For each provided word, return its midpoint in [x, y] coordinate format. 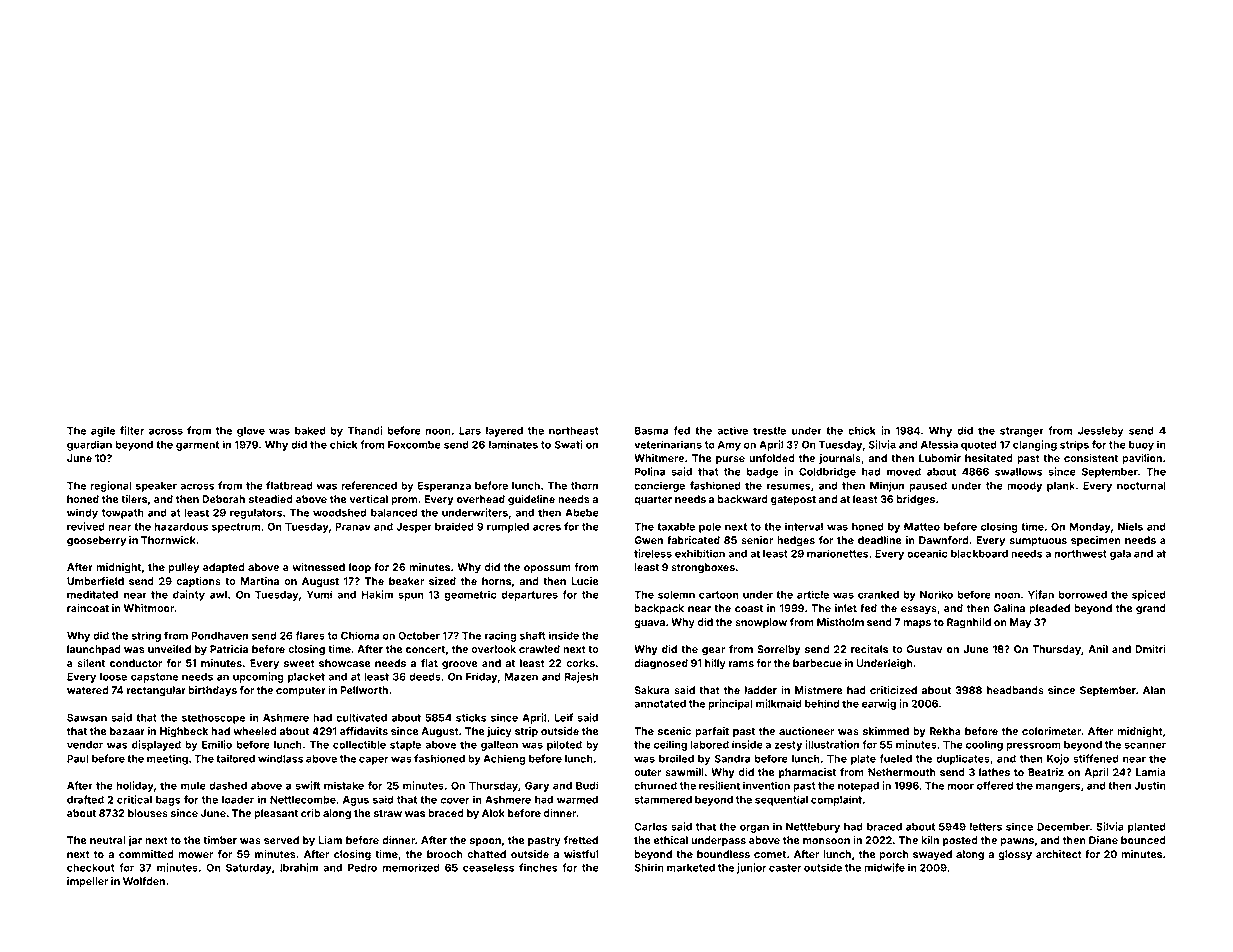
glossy [1015, 855]
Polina [650, 471]
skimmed [886, 731]
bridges [916, 500]
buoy [1141, 446]
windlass [280, 758]
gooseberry [96, 541]
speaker [156, 487]
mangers [1058, 787]
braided [454, 526]
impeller [87, 882]
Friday [481, 677]
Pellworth [364, 690]
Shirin [649, 867]
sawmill [684, 772]
